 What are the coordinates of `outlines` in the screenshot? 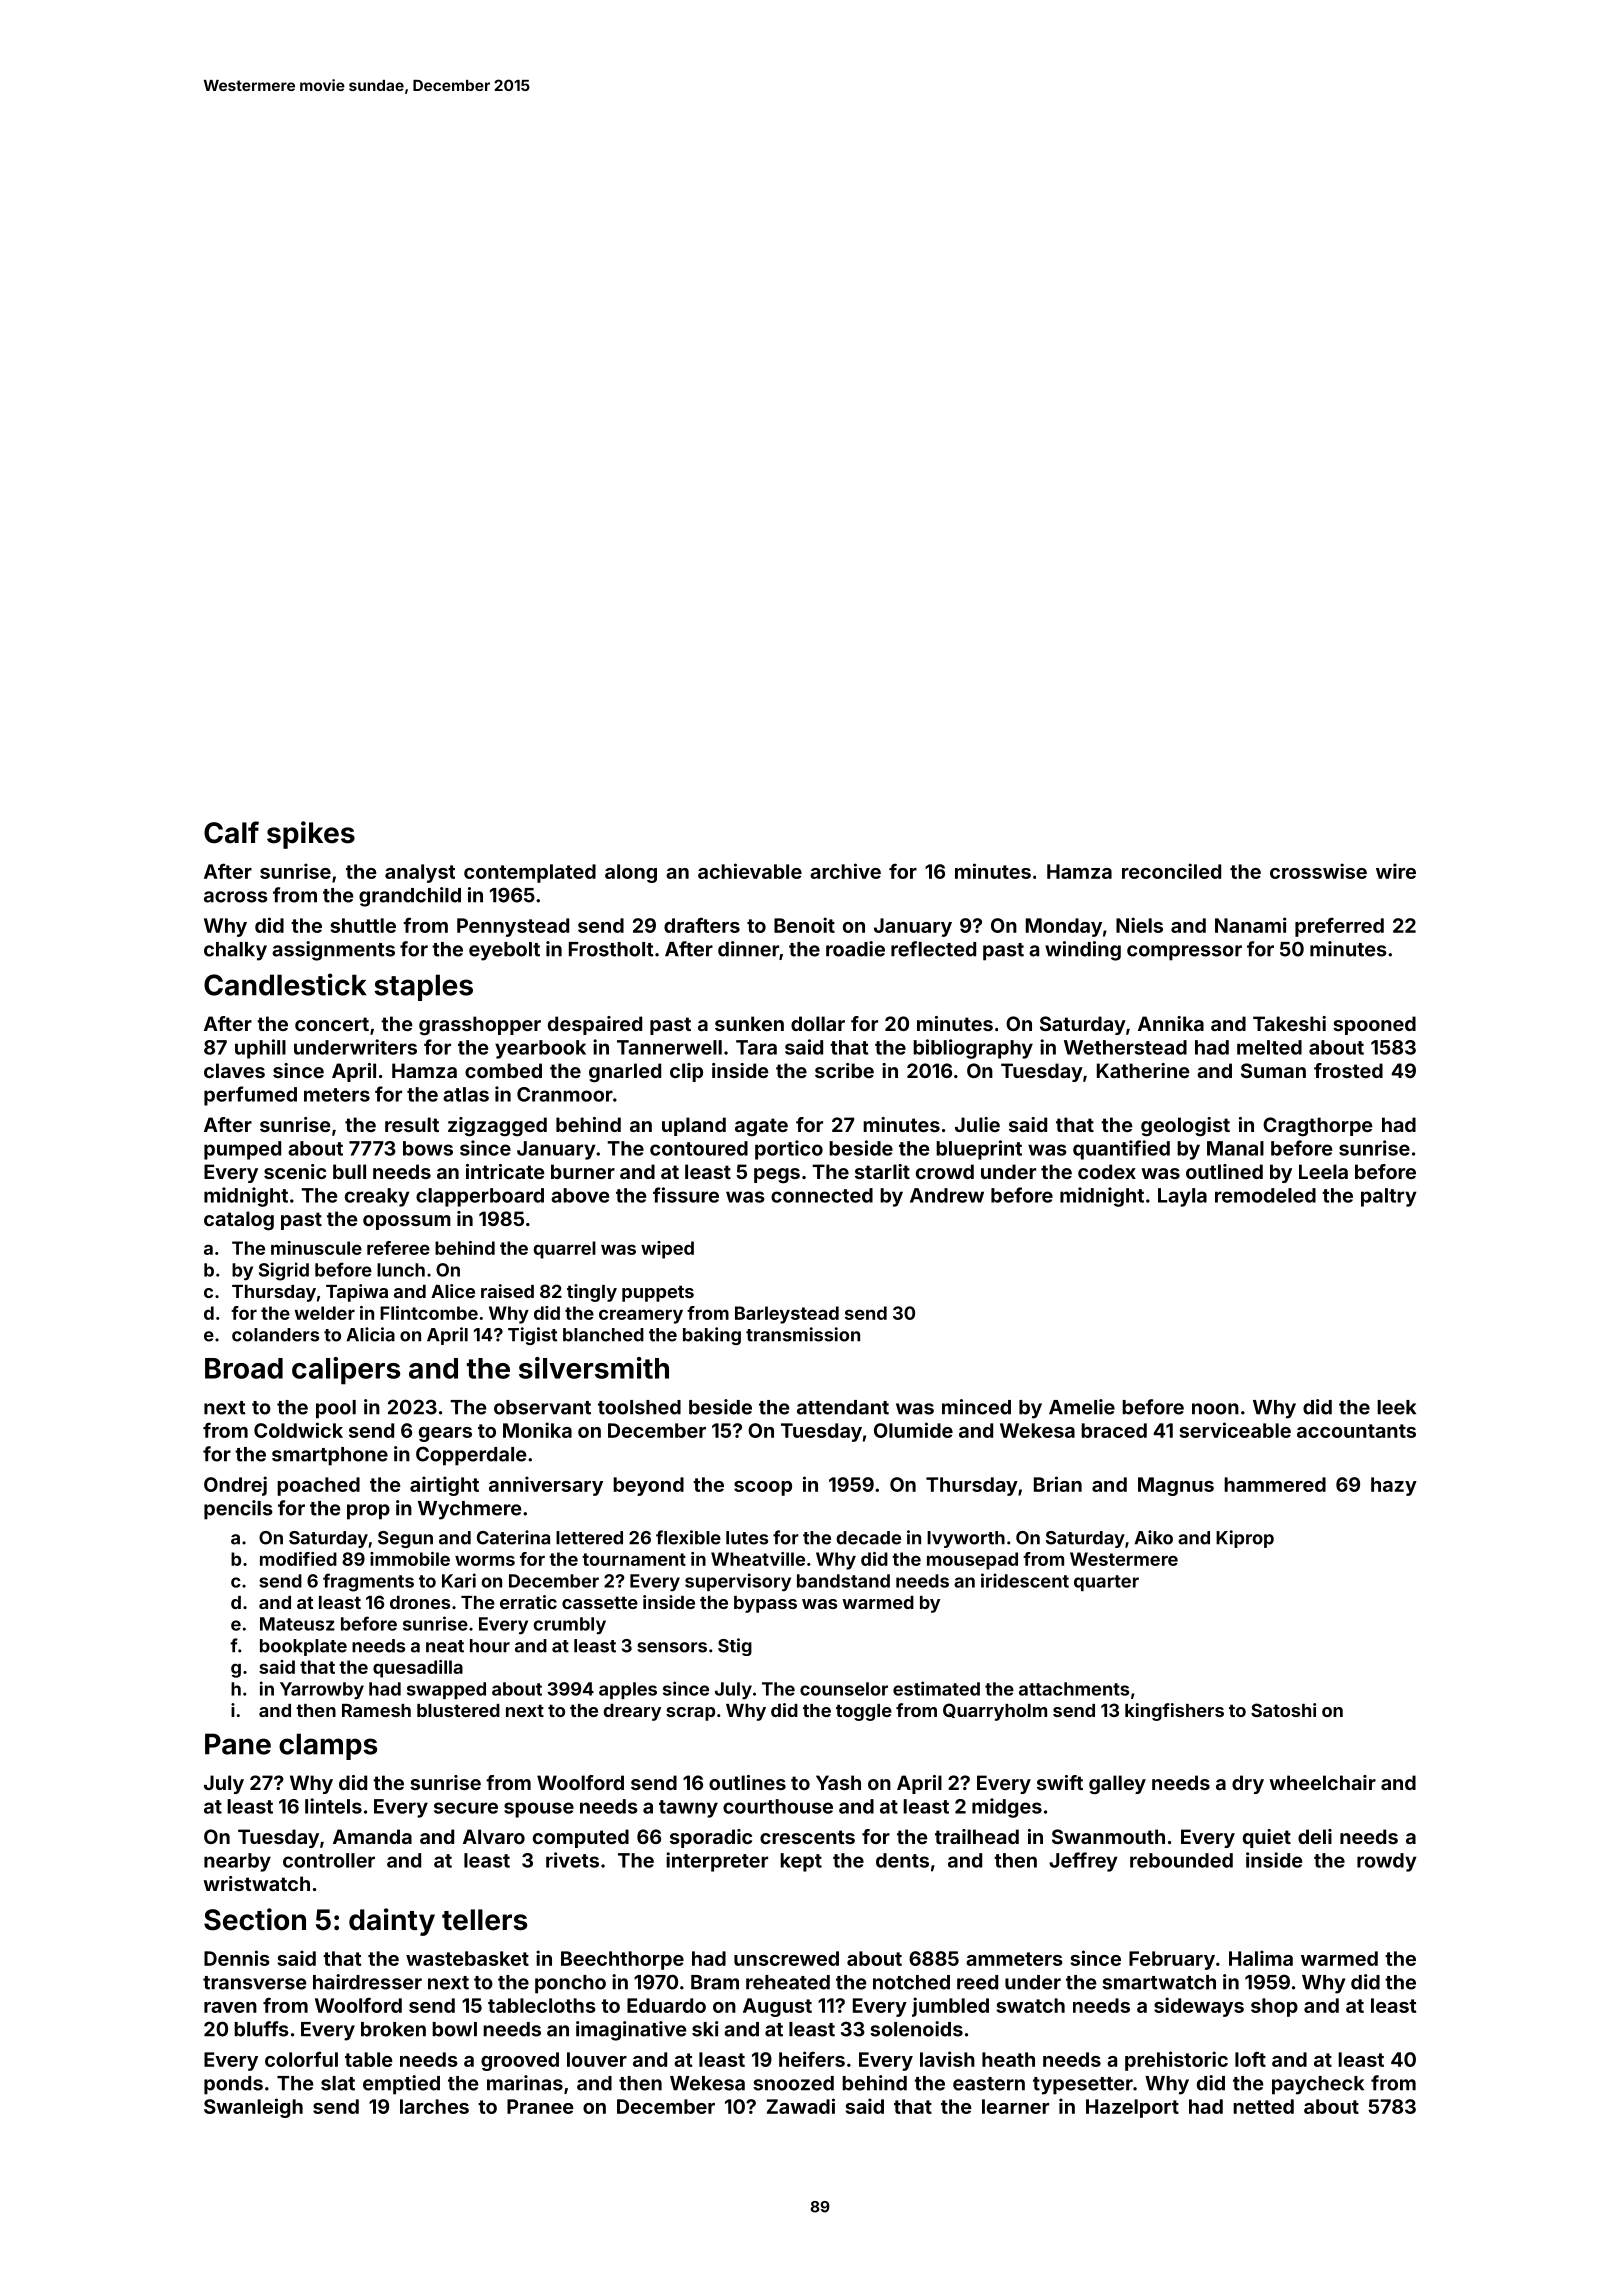 It's located at (747, 1782).
